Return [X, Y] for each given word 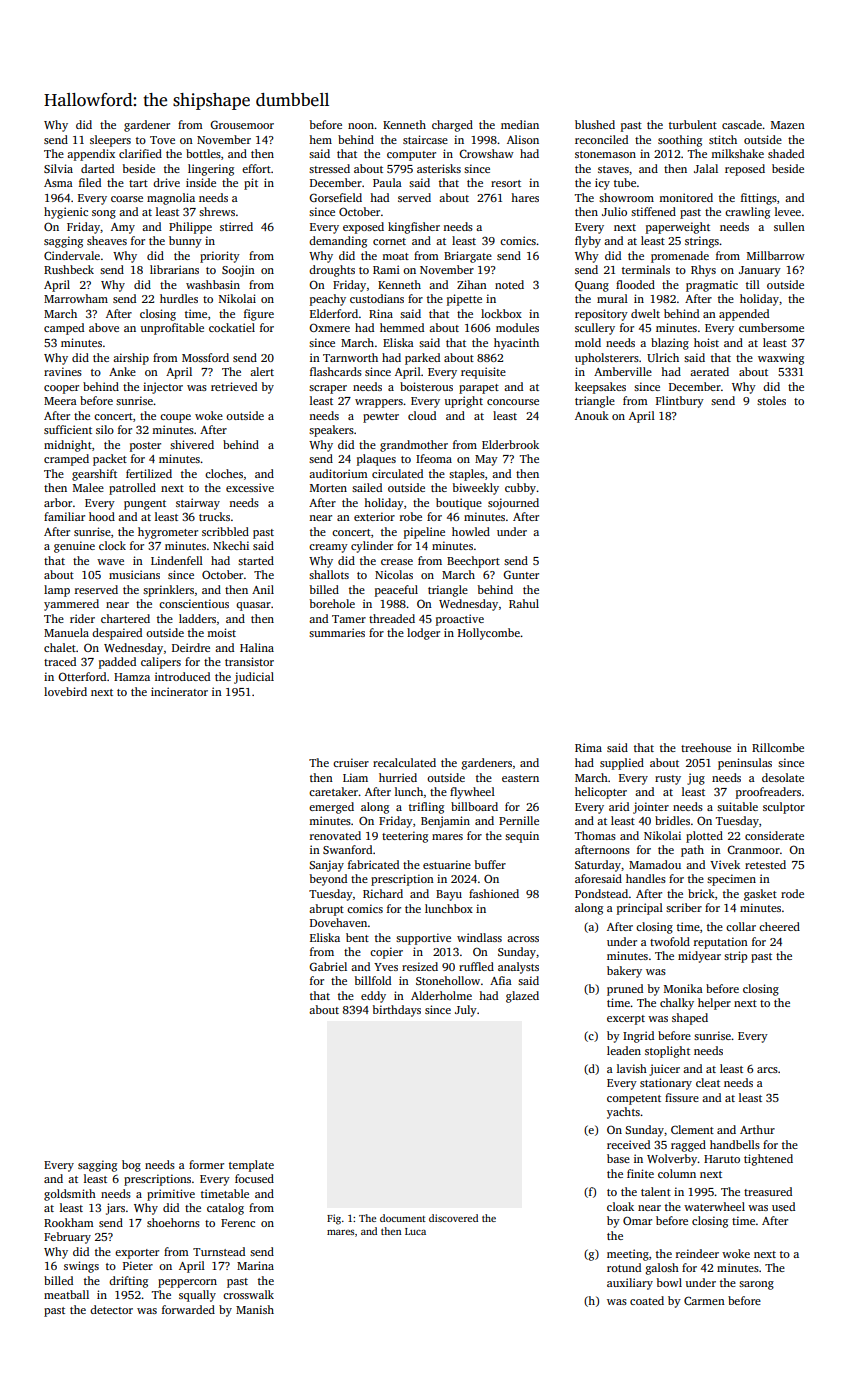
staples [467, 475]
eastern [520, 778]
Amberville [623, 371]
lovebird [65, 691]
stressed [329, 168]
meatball [66, 1294]
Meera [60, 401]
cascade [742, 124]
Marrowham [76, 298]
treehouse [706, 747]
